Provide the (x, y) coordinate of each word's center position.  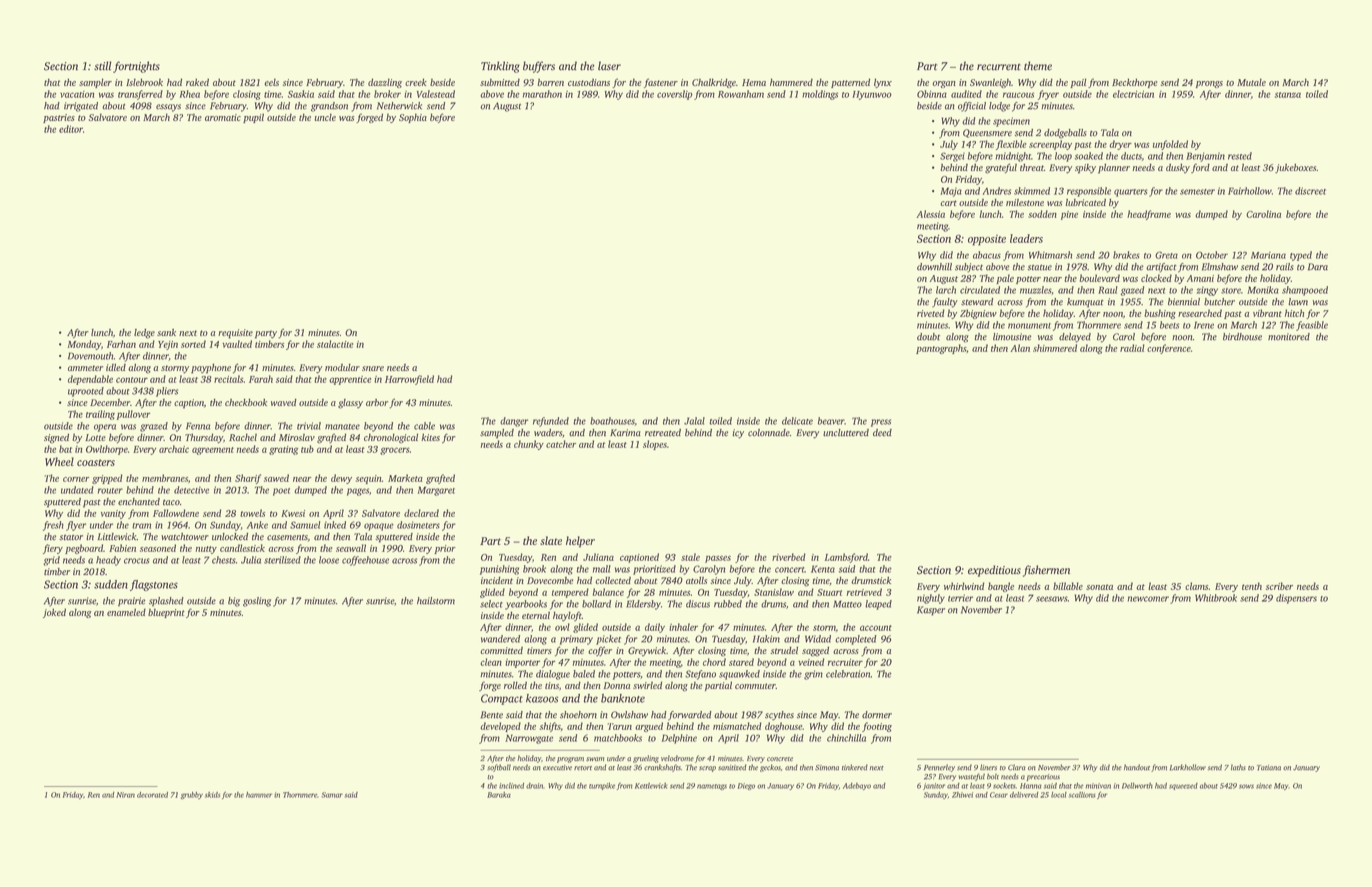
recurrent (999, 67)
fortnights (136, 67)
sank (166, 332)
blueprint (166, 613)
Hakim (766, 639)
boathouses (612, 421)
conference (1169, 349)
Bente (492, 715)
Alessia (930, 214)
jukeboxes (1295, 168)
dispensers (1296, 599)
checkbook (246, 402)
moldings (820, 95)
